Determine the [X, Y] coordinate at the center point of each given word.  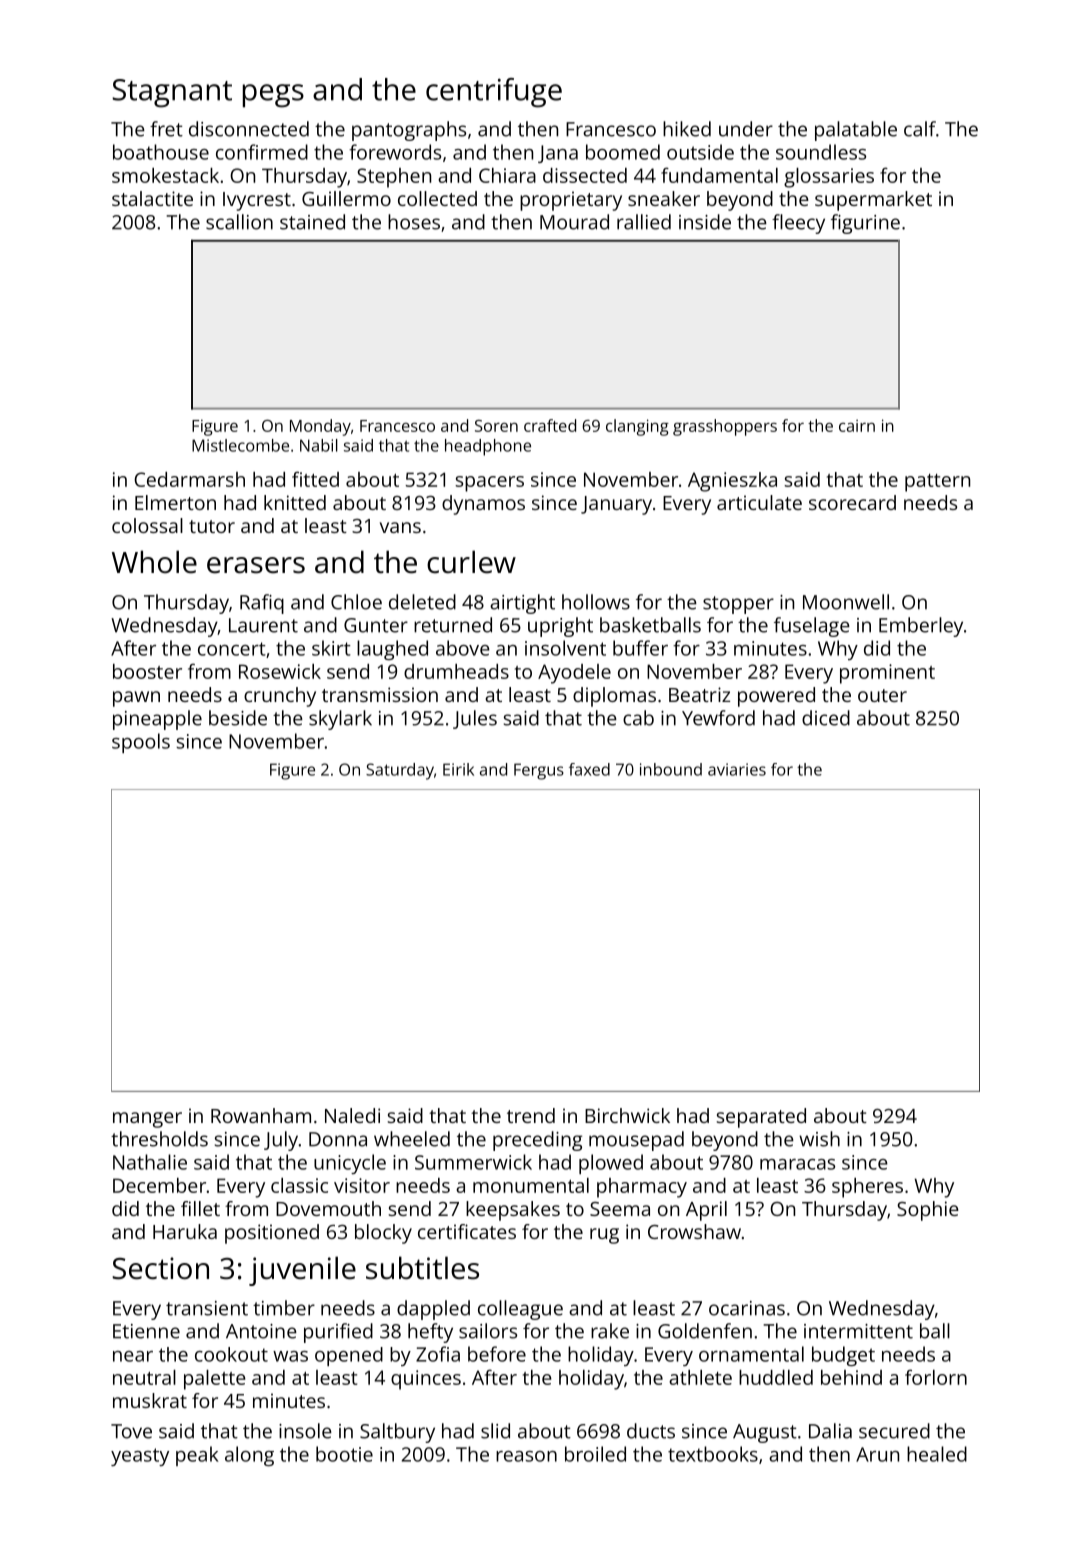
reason [526, 1456]
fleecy [798, 224]
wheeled [412, 1139]
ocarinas [747, 1308]
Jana [558, 154]
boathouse [161, 152]
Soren [496, 426]
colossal [147, 525]
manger [147, 1120]
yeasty [140, 1457]
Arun [877, 1454]
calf [920, 129]
